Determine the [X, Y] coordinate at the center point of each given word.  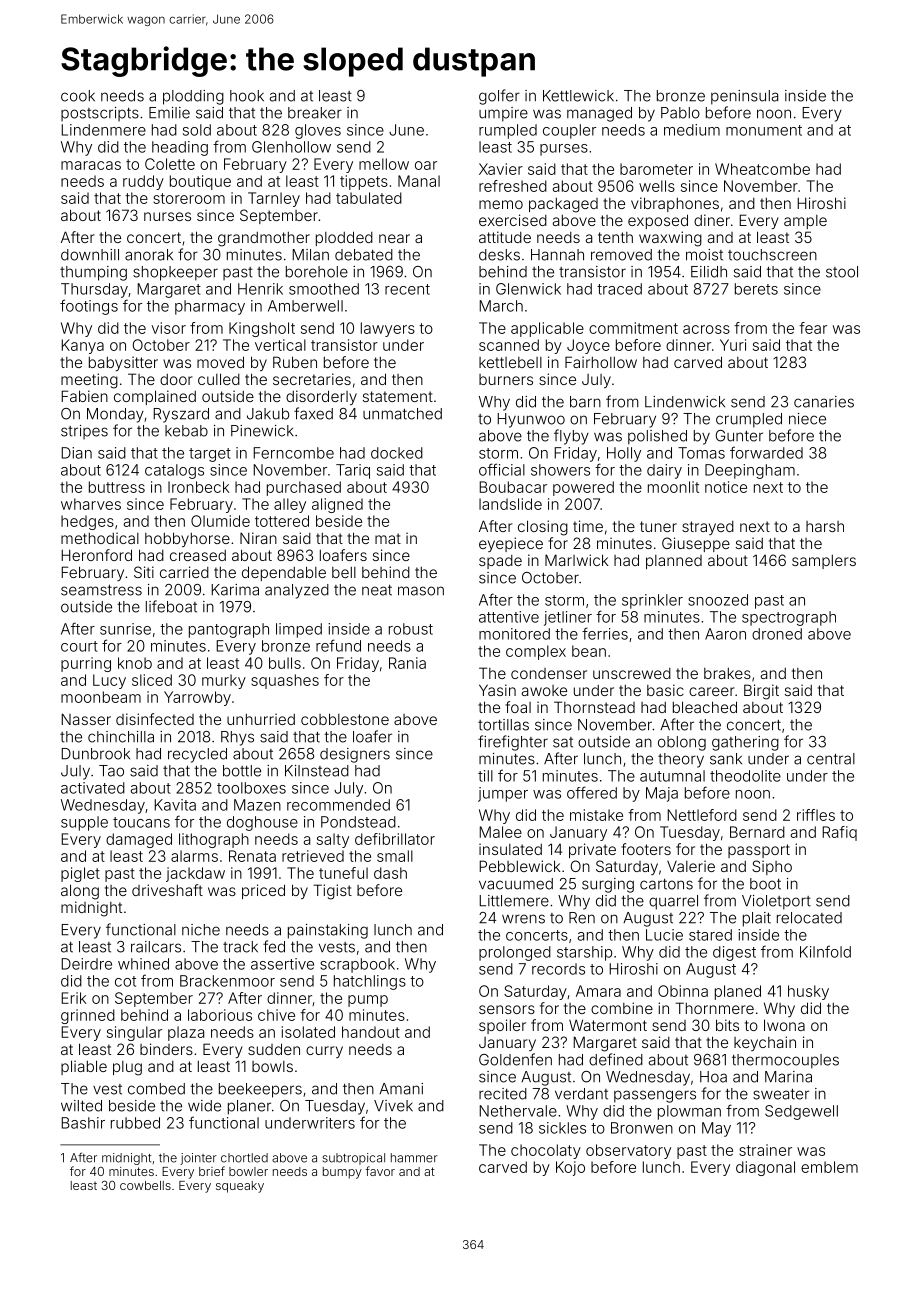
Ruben [295, 362]
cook [78, 96]
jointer [198, 1159]
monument [764, 130]
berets [756, 289]
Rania [407, 663]
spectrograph [789, 618]
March [501, 306]
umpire [503, 114]
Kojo [570, 1168]
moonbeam [101, 697]
